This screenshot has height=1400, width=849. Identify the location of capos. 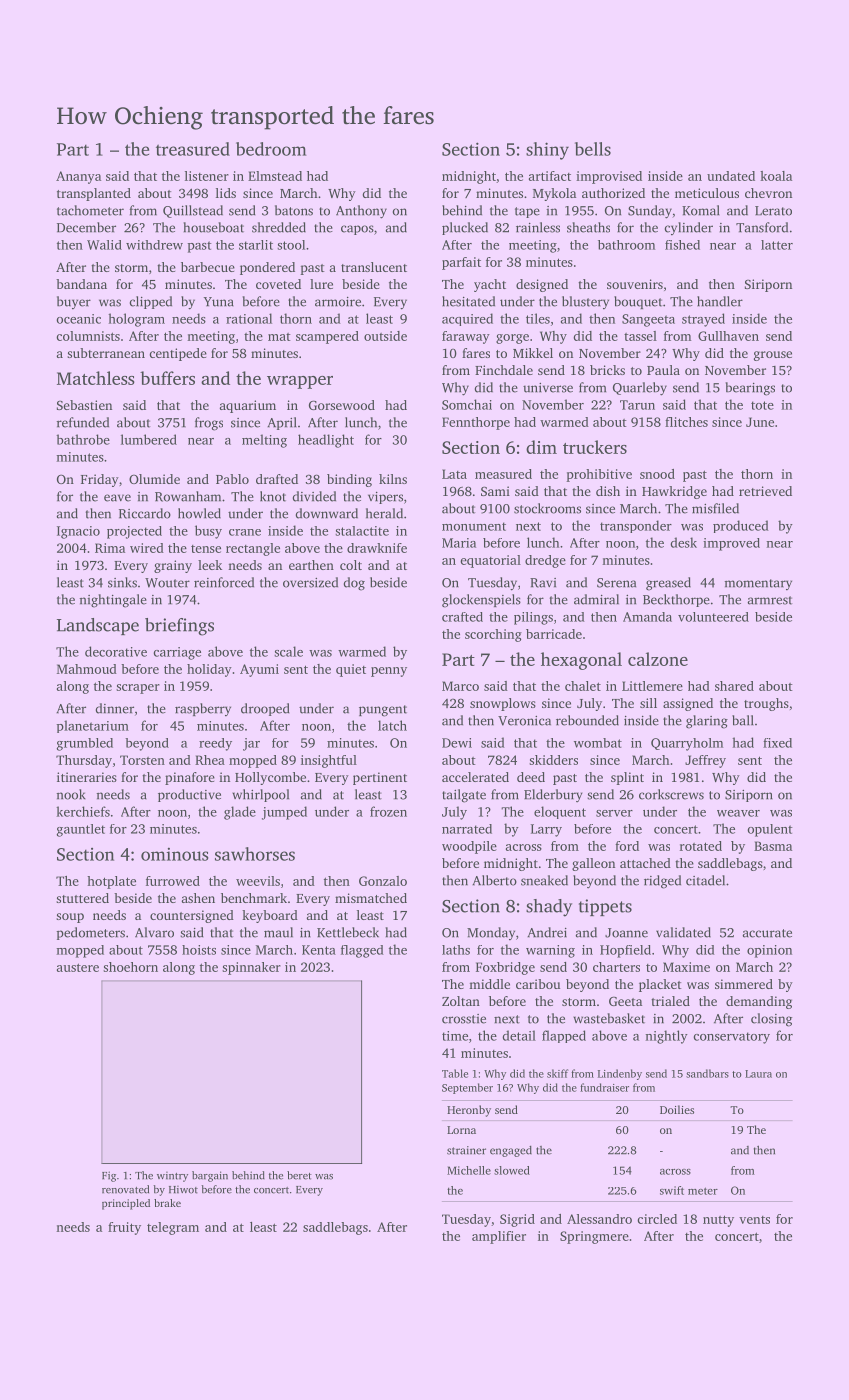
(357, 230).
